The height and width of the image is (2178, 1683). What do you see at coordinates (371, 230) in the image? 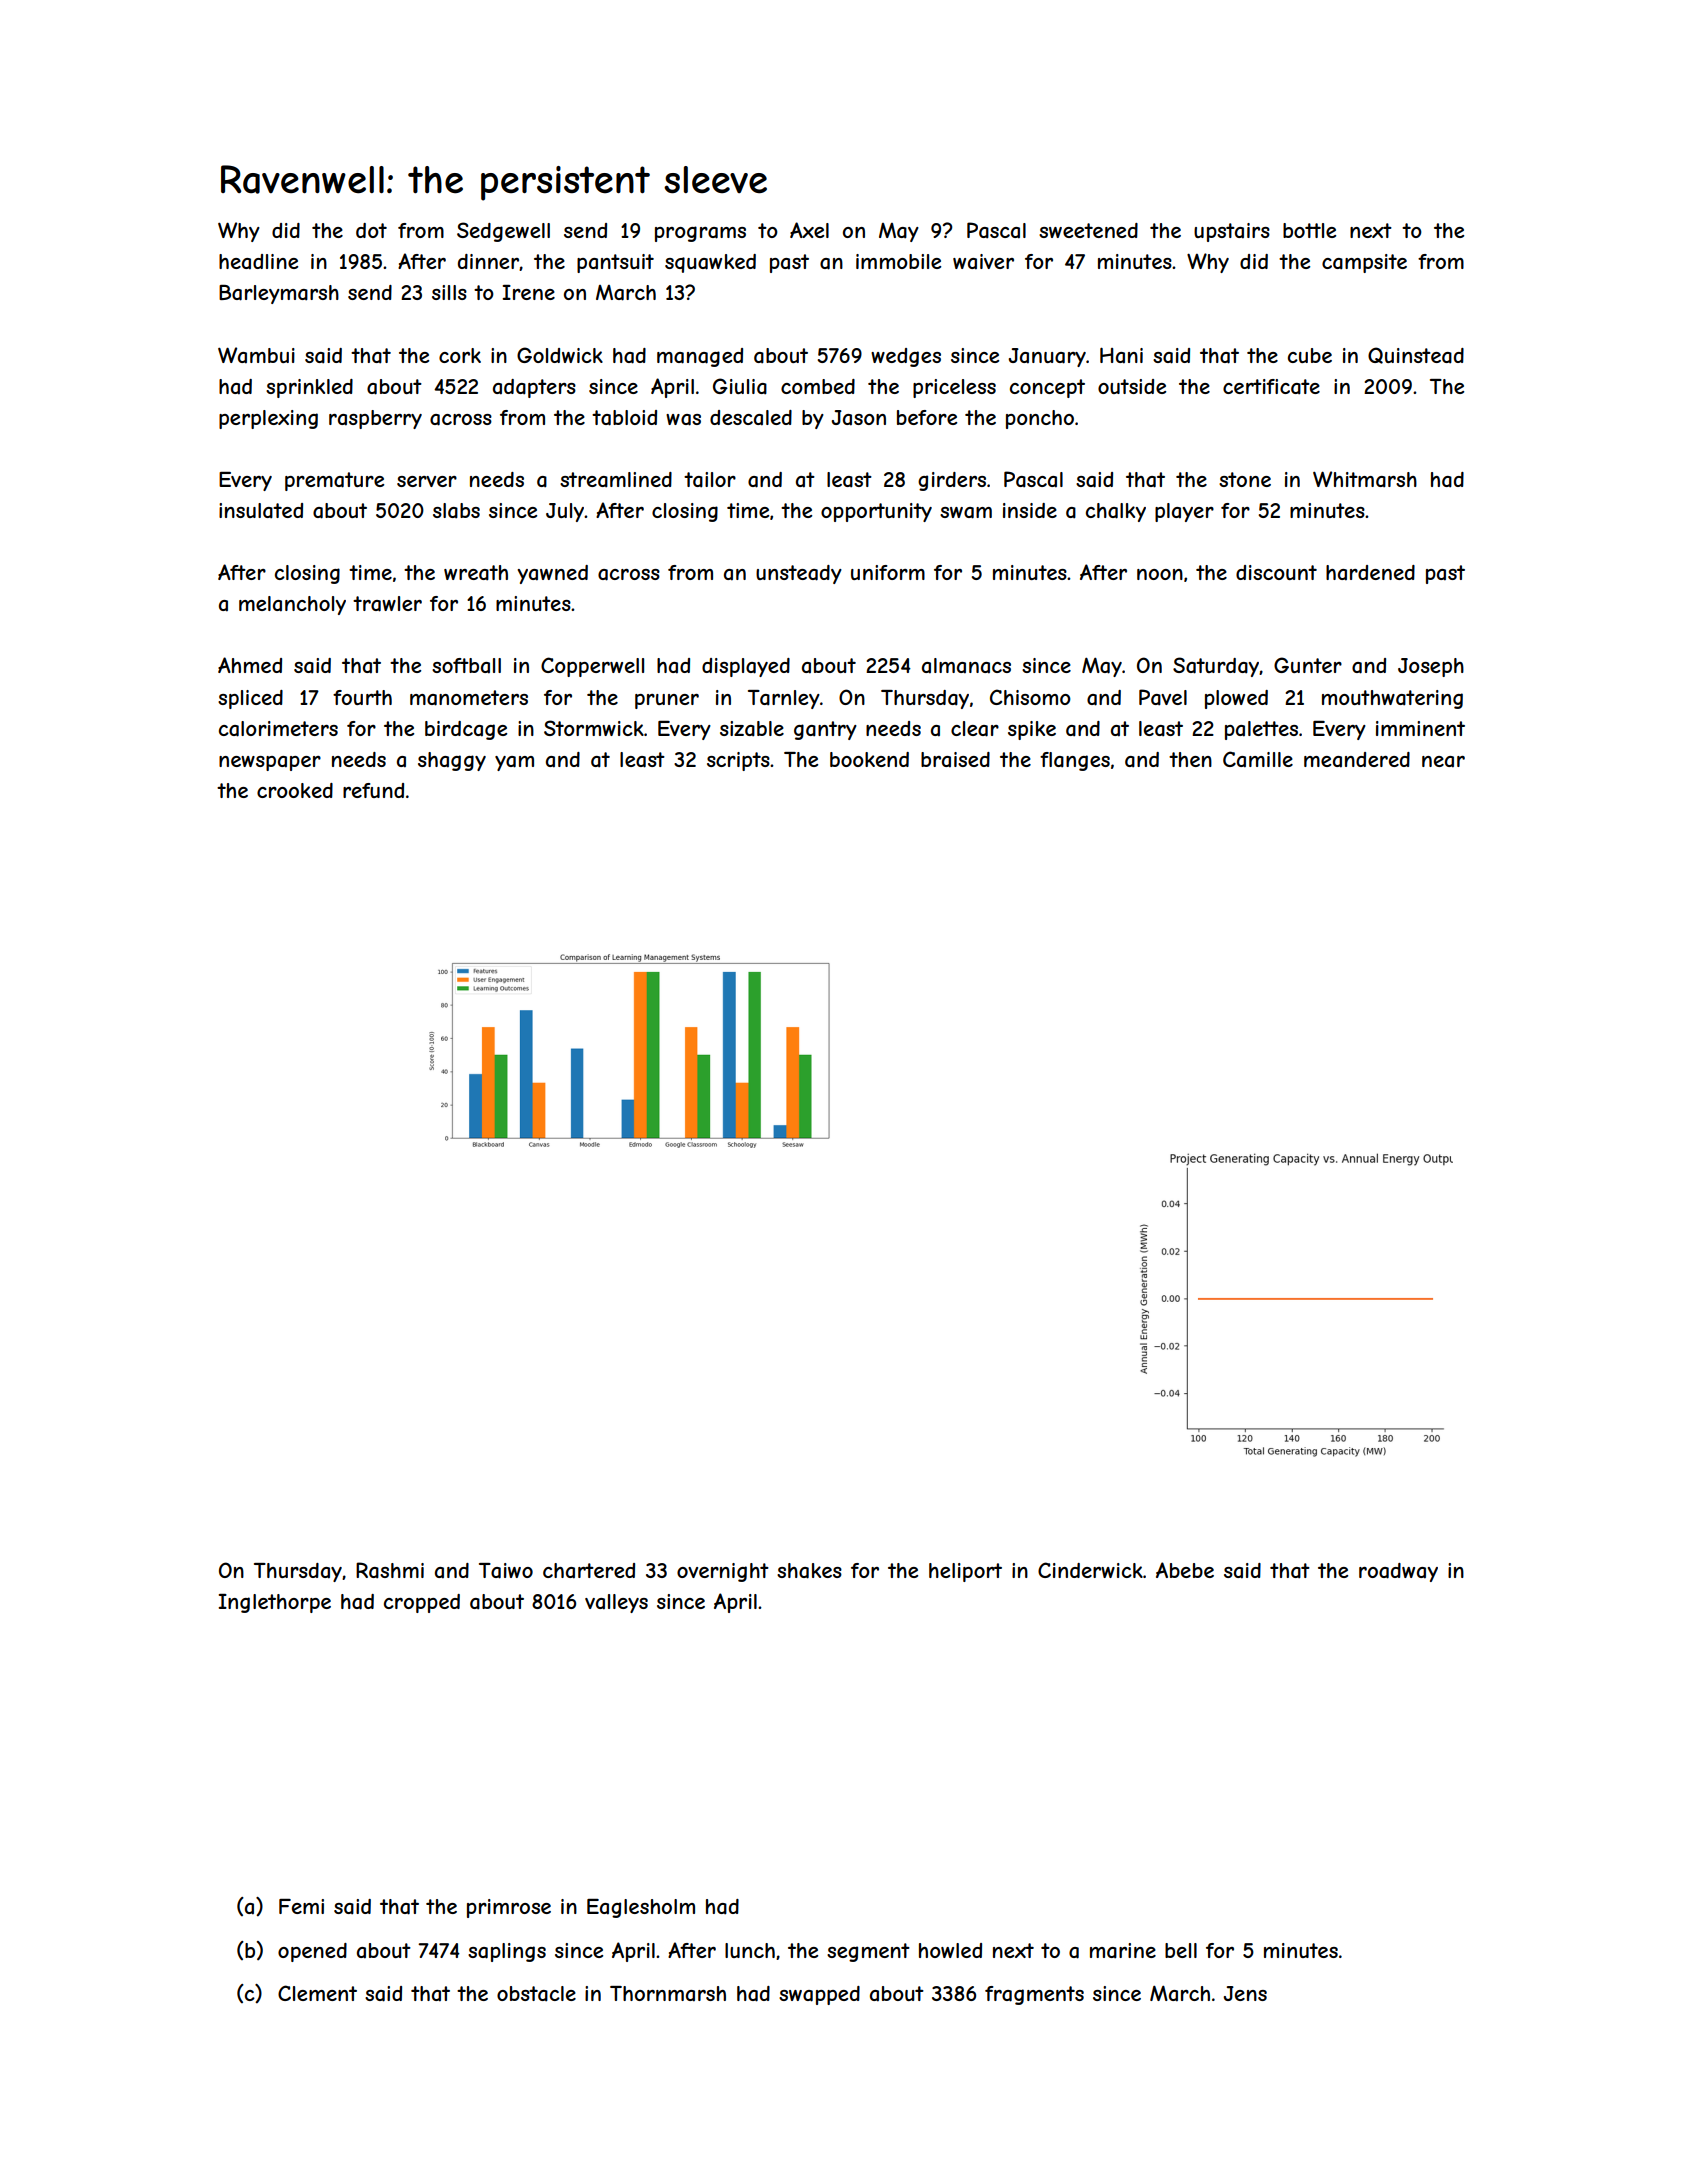
I see `dot` at bounding box center [371, 230].
